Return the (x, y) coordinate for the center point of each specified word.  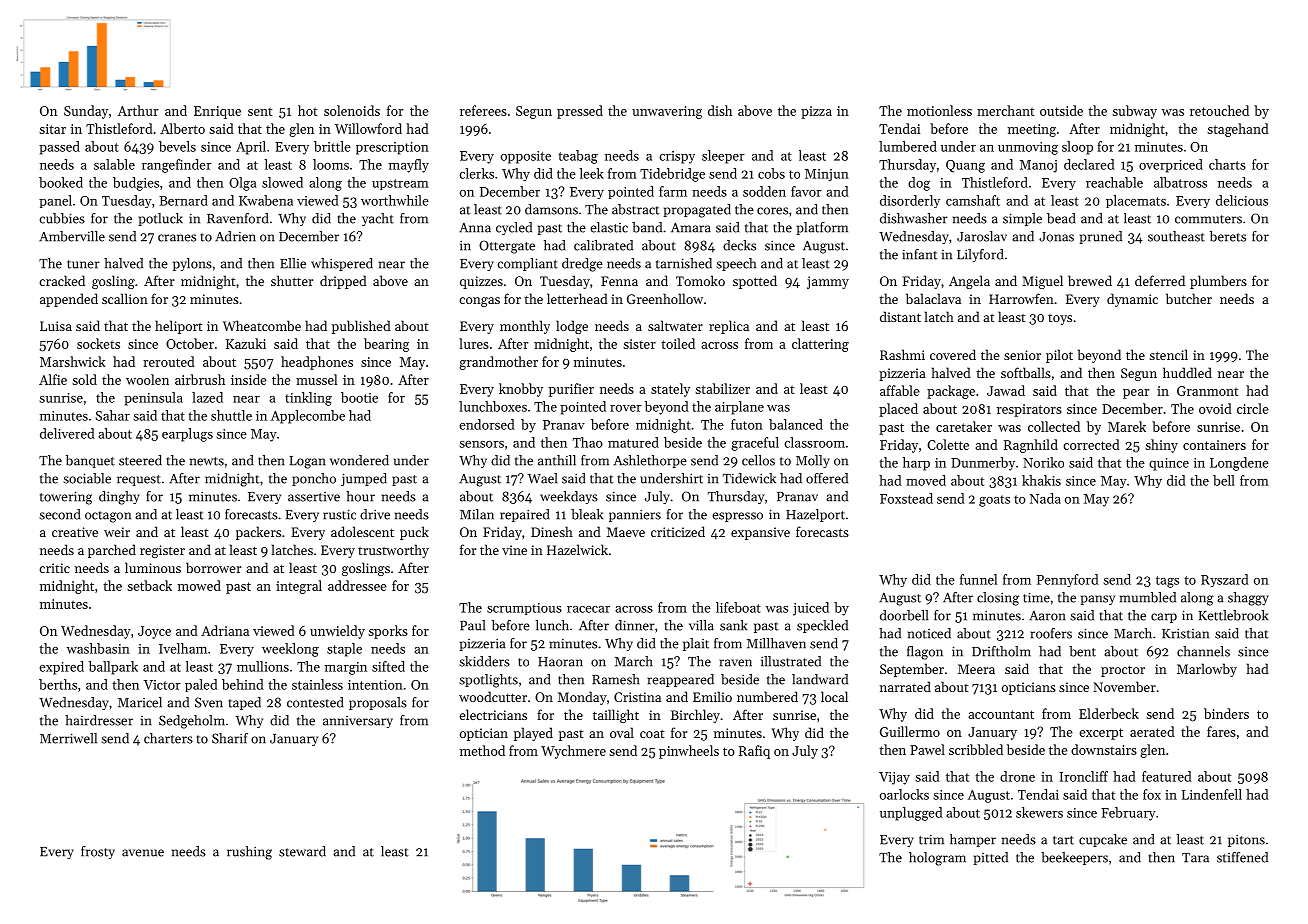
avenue (143, 853)
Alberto (182, 128)
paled (201, 685)
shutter (292, 280)
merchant (1005, 110)
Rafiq (754, 752)
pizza (816, 112)
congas (479, 302)
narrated (905, 686)
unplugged (911, 814)
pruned (1101, 237)
